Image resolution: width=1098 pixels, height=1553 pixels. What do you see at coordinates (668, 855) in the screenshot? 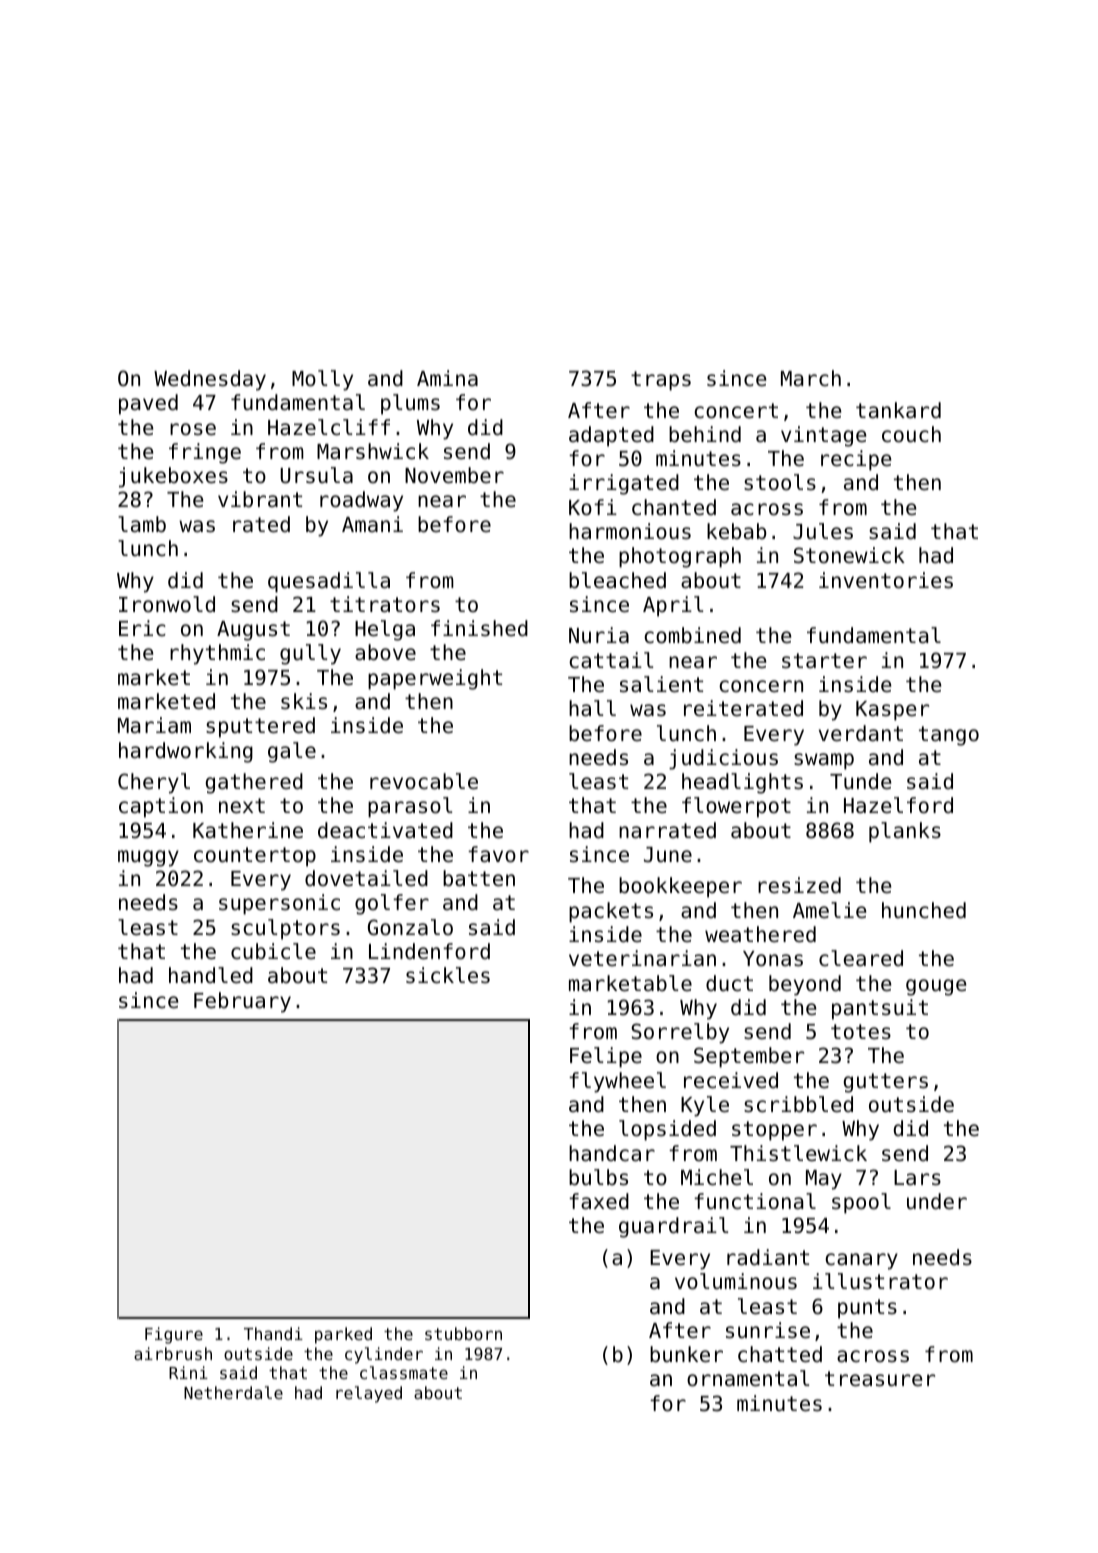
I see `June` at bounding box center [668, 855].
